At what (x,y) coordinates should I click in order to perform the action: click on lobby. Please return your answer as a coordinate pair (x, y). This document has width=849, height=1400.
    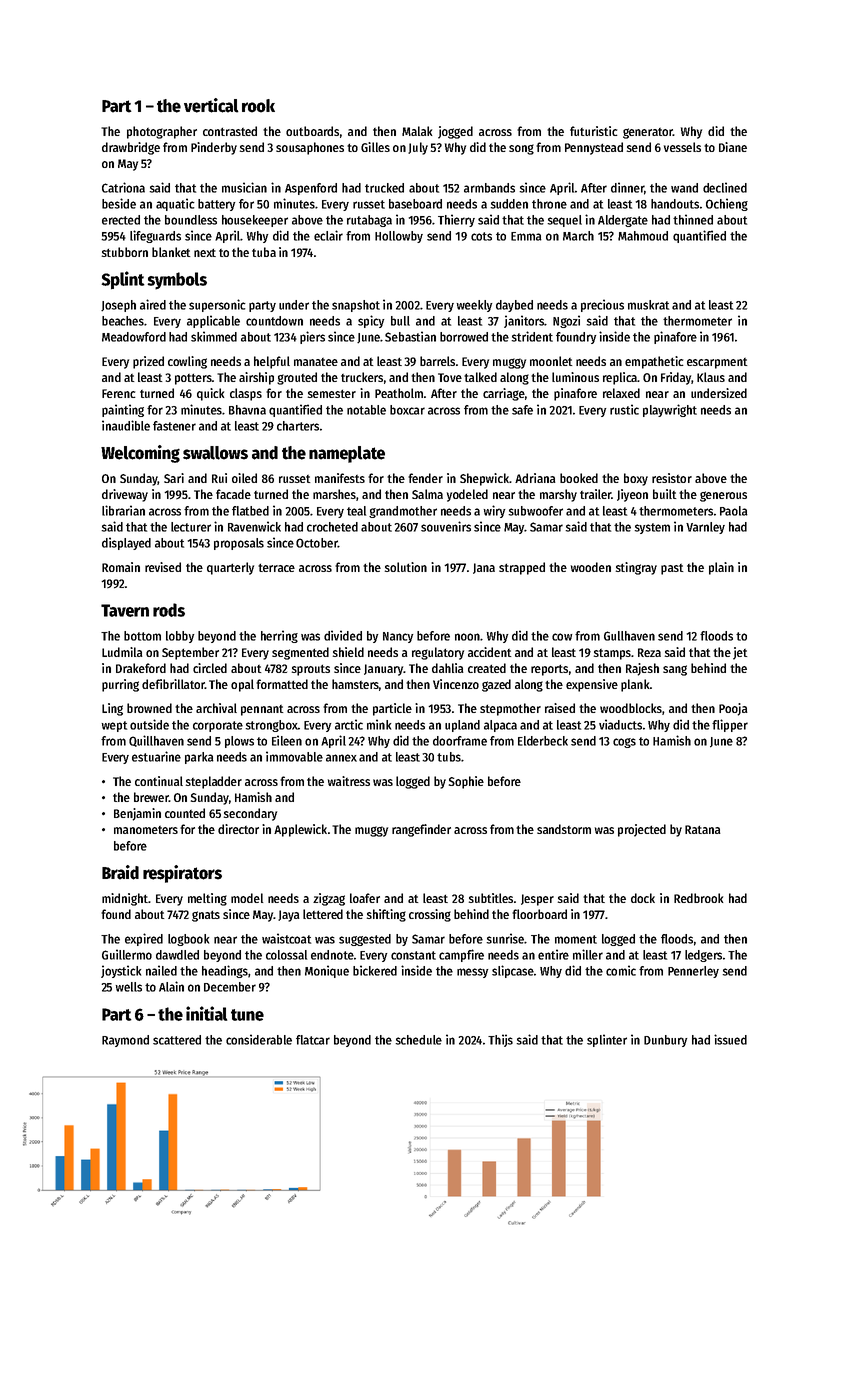
    Looking at the image, I should click on (180, 637).
